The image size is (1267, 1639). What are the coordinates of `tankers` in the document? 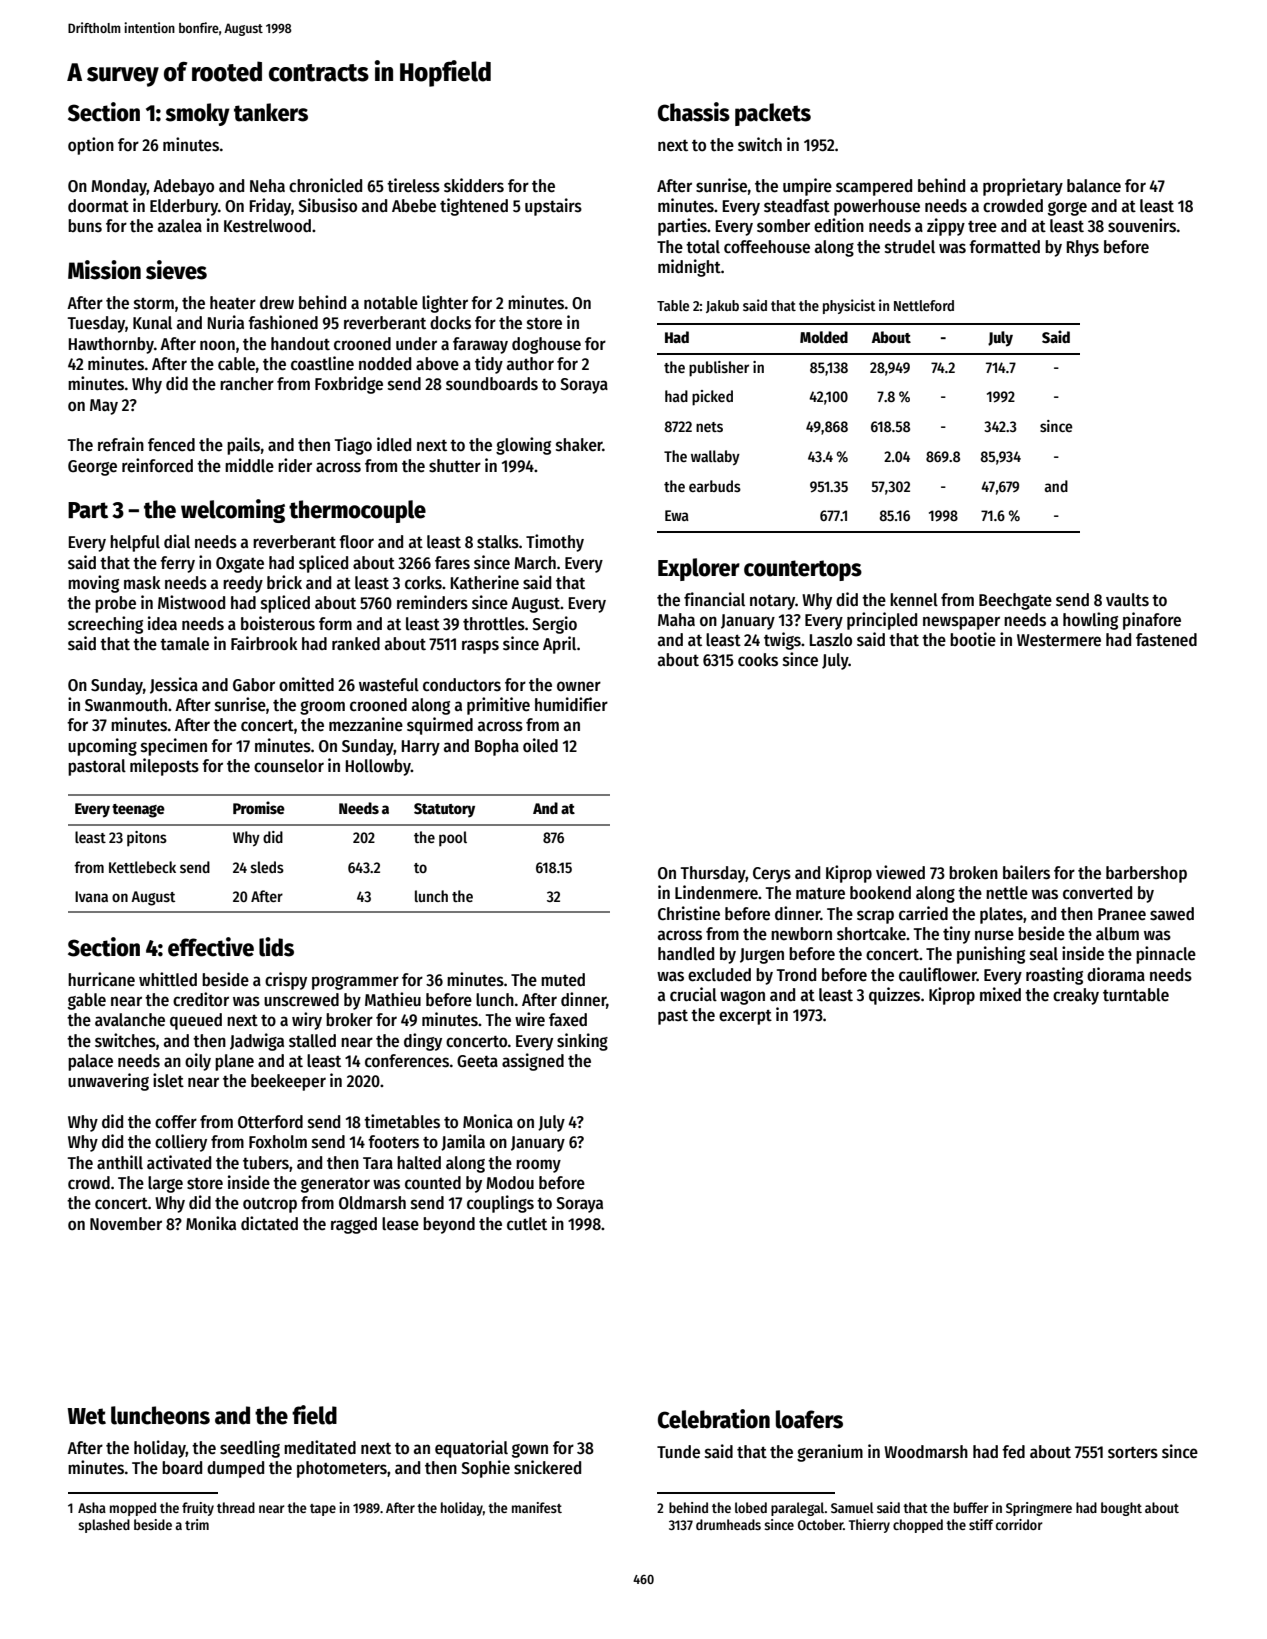 It's located at (271, 112).
